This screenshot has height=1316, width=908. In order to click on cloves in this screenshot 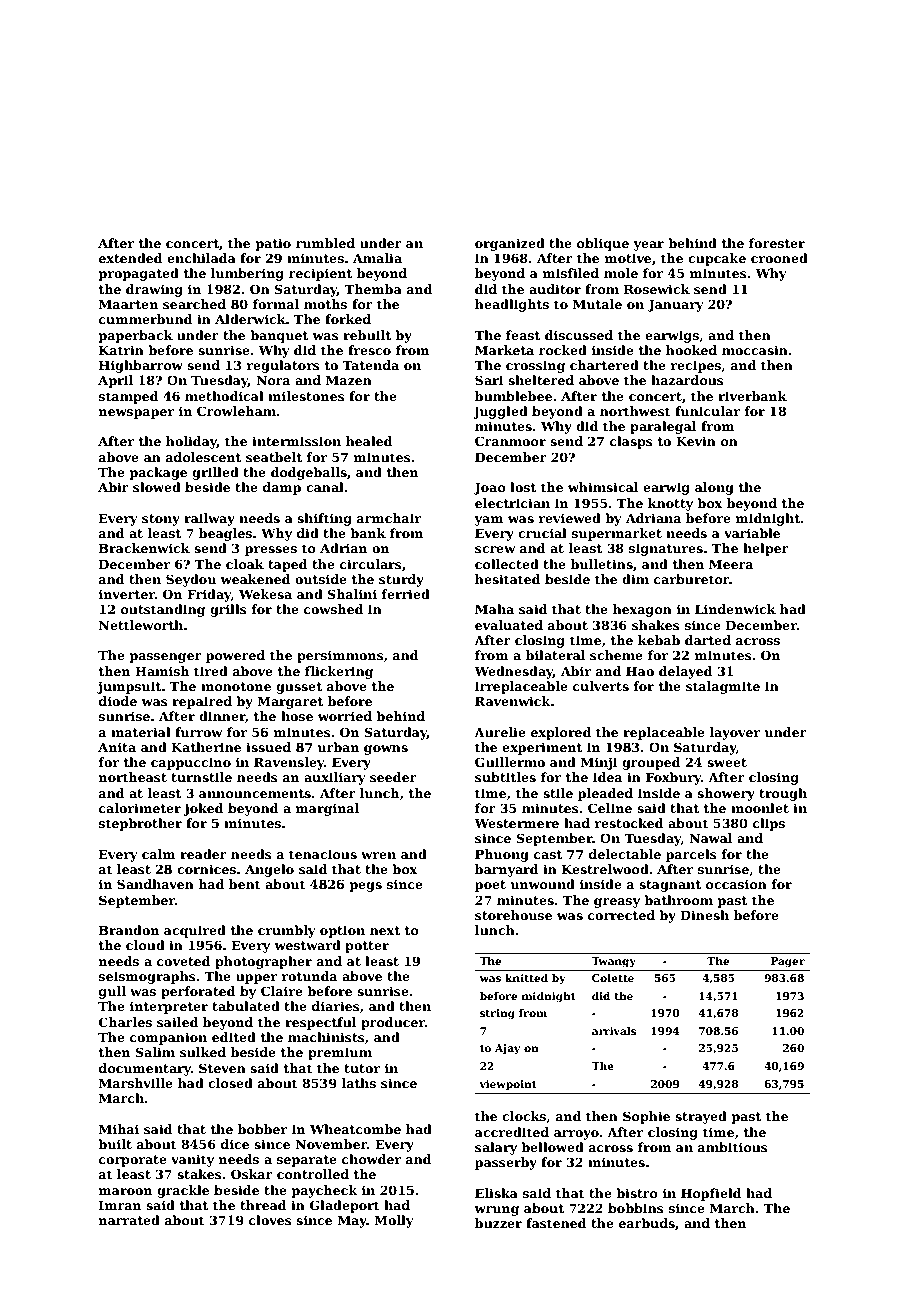, I will do `click(270, 1220)`.
